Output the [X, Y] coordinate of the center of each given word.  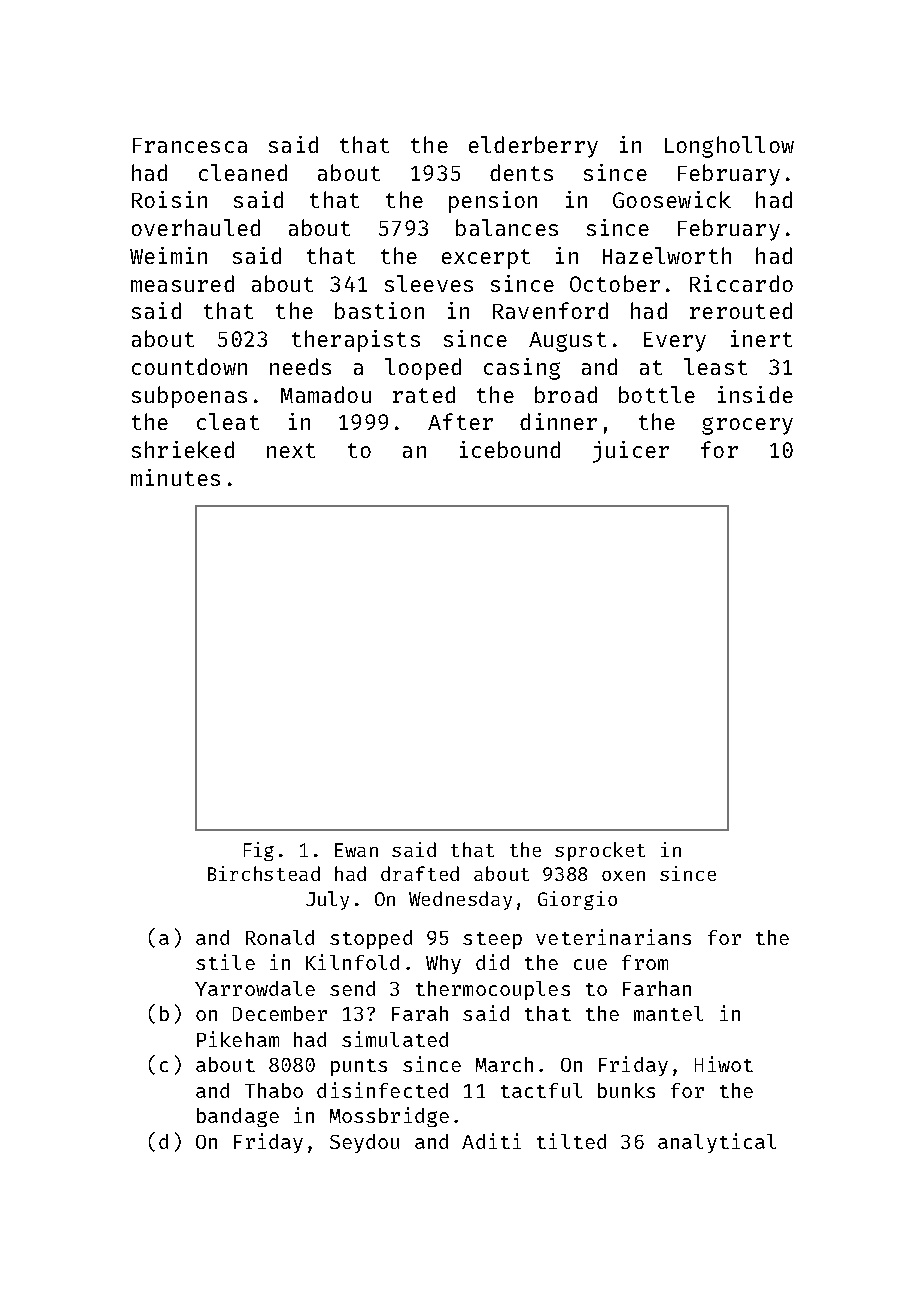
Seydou [364, 1143]
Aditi [491, 1141]
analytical [717, 1143]
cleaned [243, 172]
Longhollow [729, 147]
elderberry [533, 147]
